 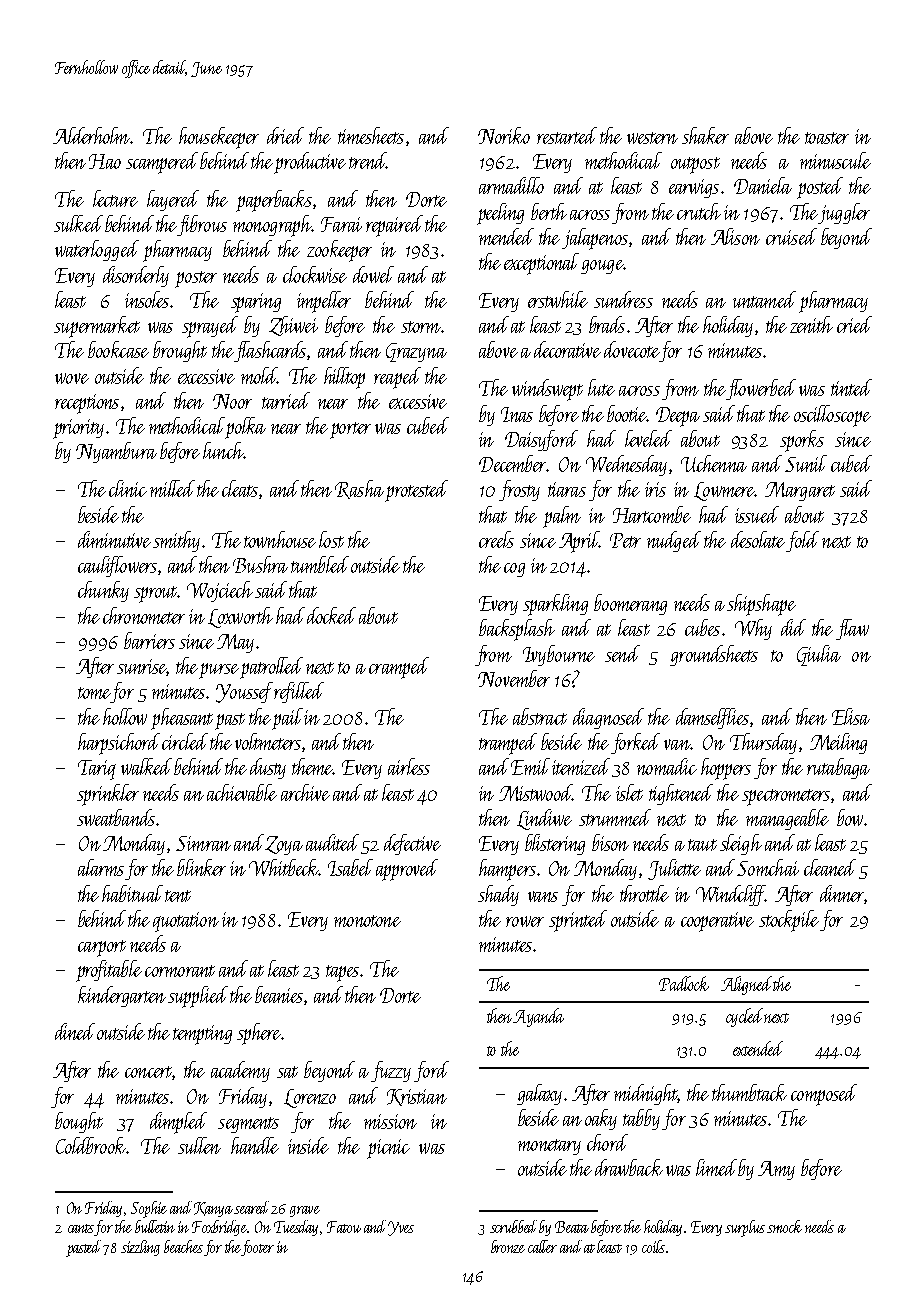 What do you see at coordinates (367, 160) in the screenshot?
I see `trend` at bounding box center [367, 160].
